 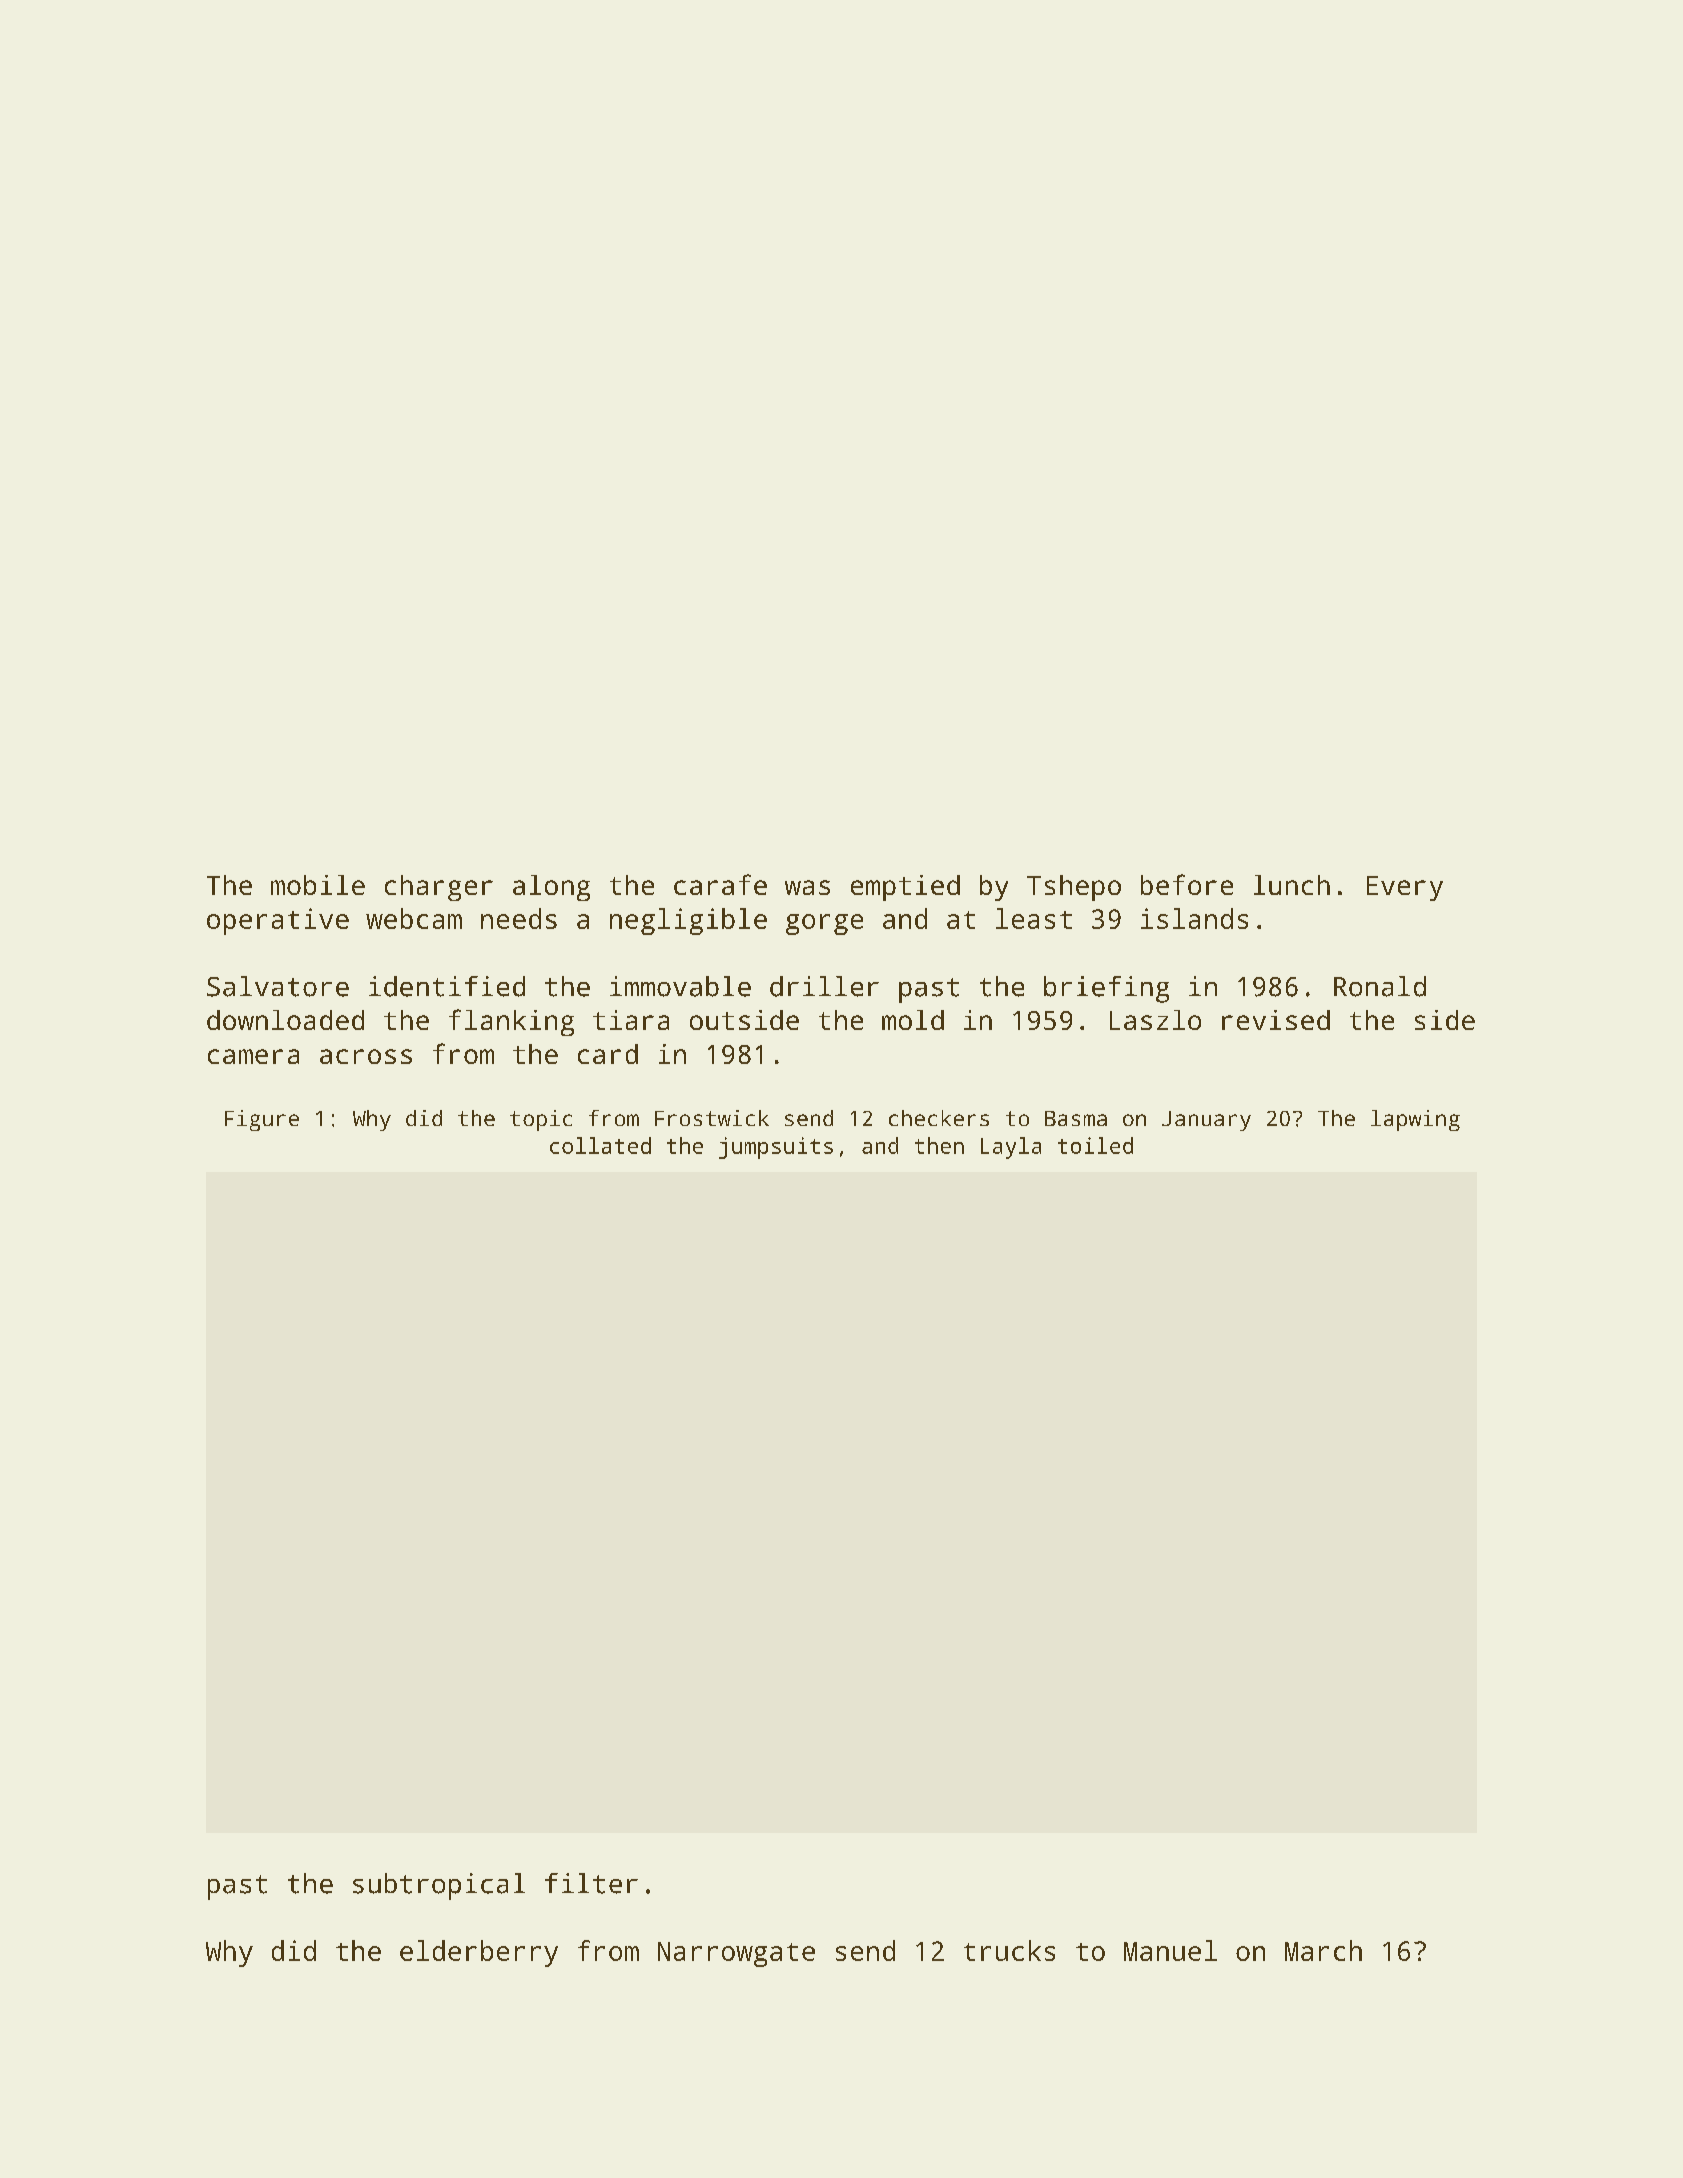 What do you see at coordinates (479, 1953) in the screenshot?
I see `elderberry` at bounding box center [479, 1953].
